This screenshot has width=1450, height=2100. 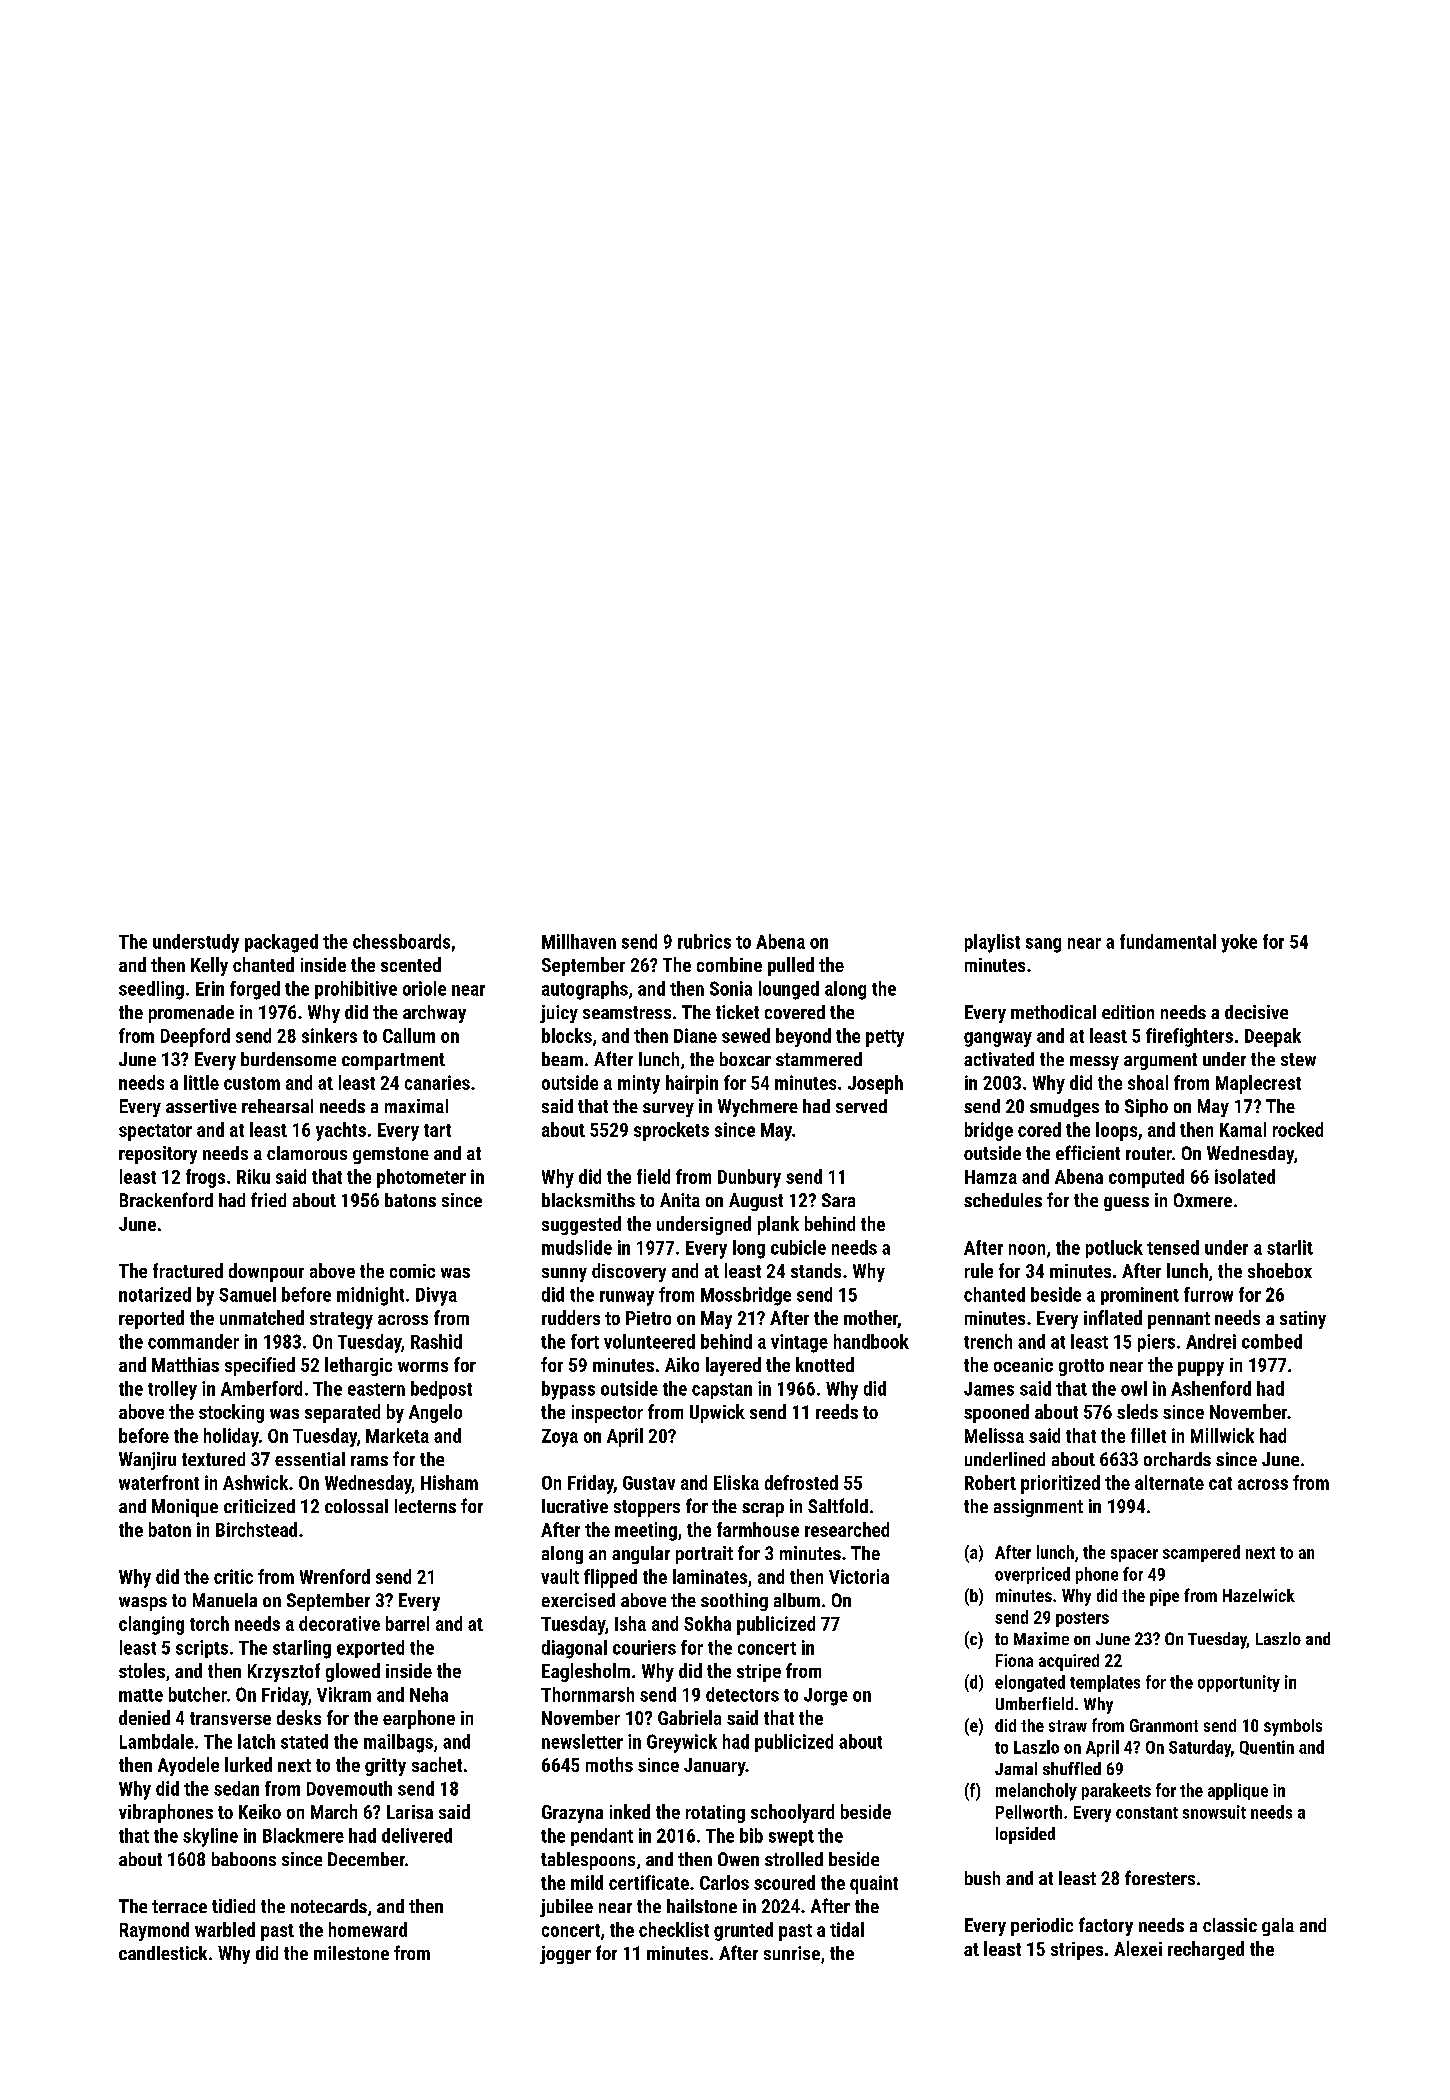 I want to click on midnight, so click(x=370, y=1296).
